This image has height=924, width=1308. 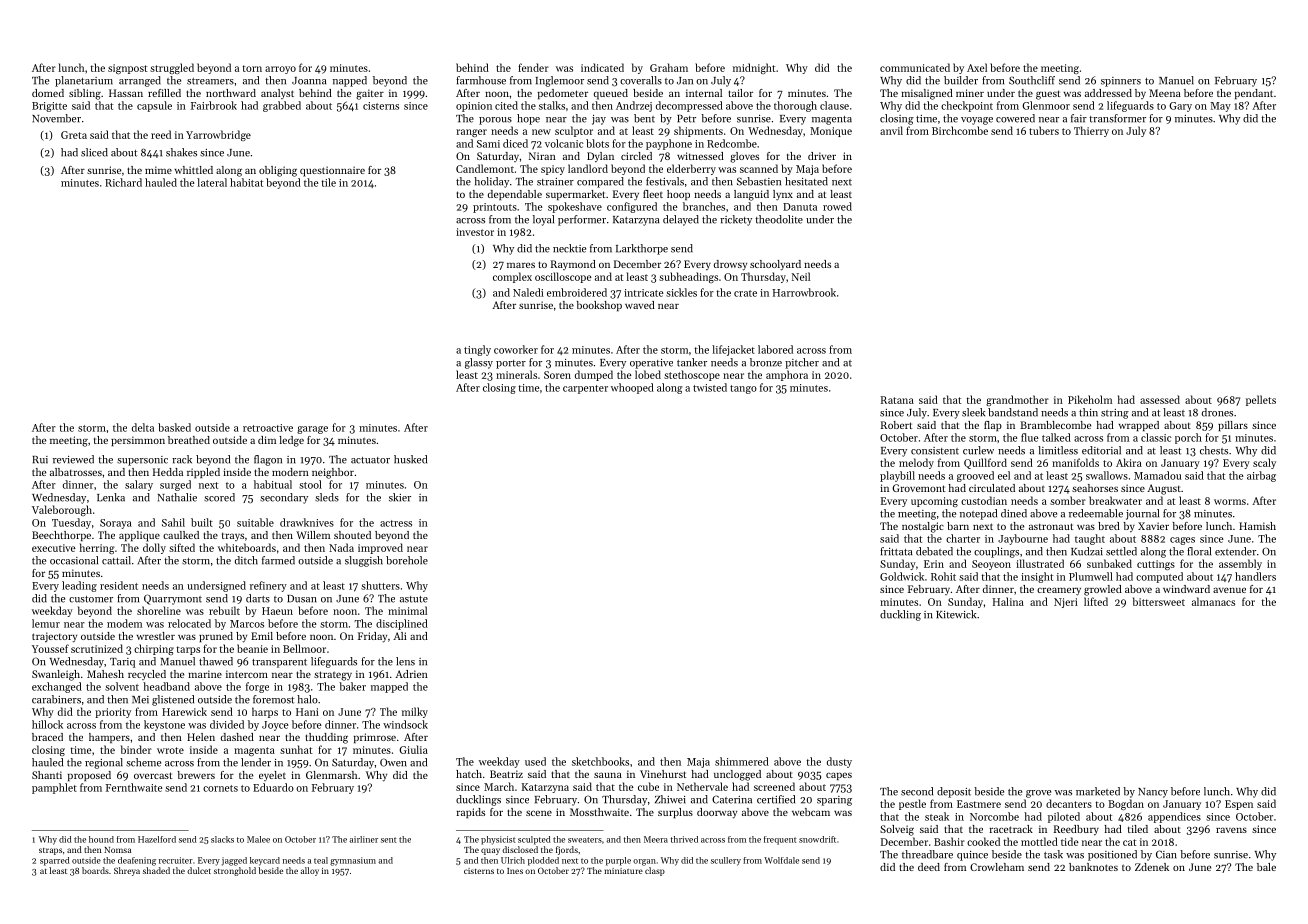 What do you see at coordinates (57, 687) in the image?
I see `exchanged` at bounding box center [57, 687].
